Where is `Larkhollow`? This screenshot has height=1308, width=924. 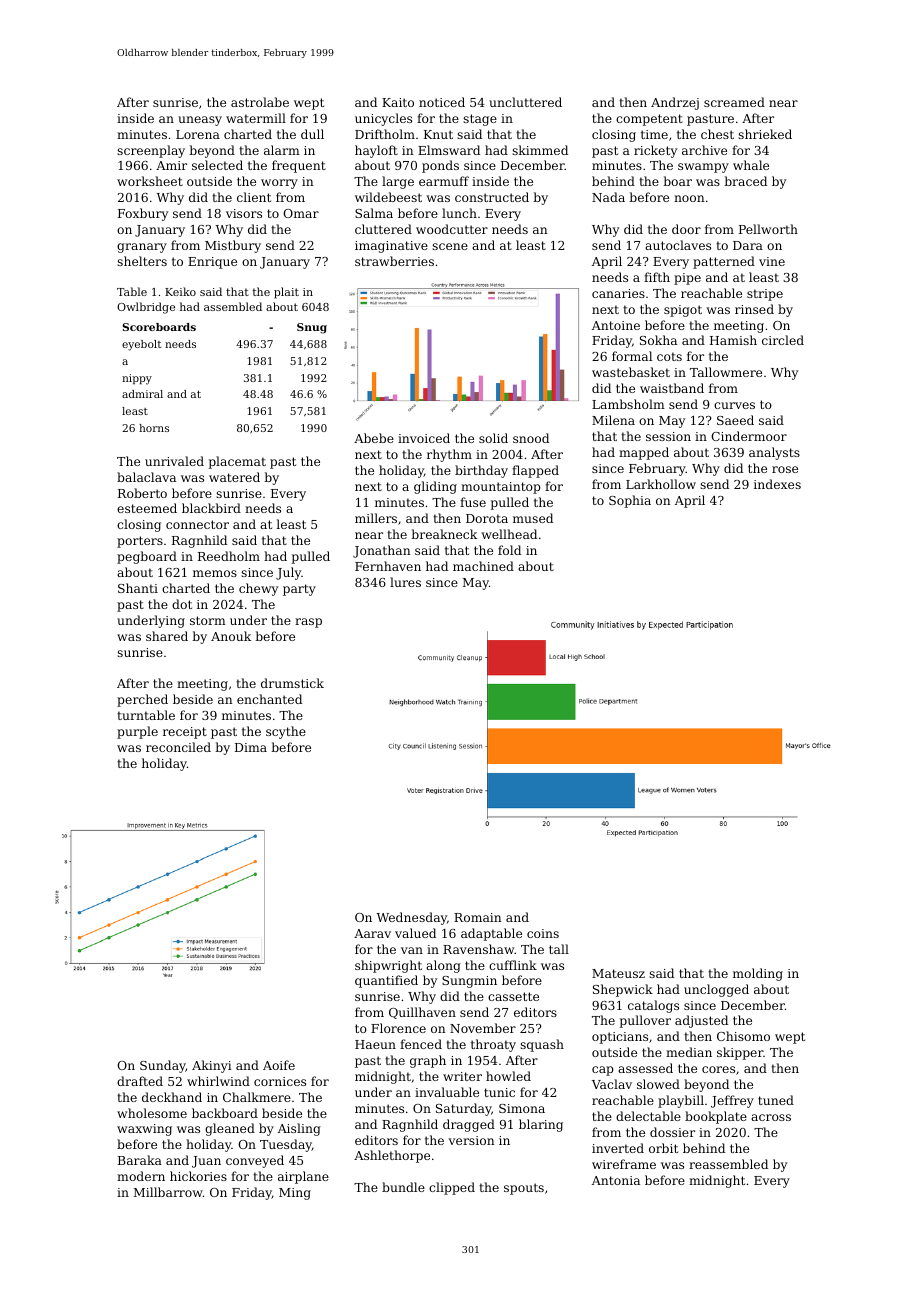 Larkhollow is located at coordinates (661, 484).
